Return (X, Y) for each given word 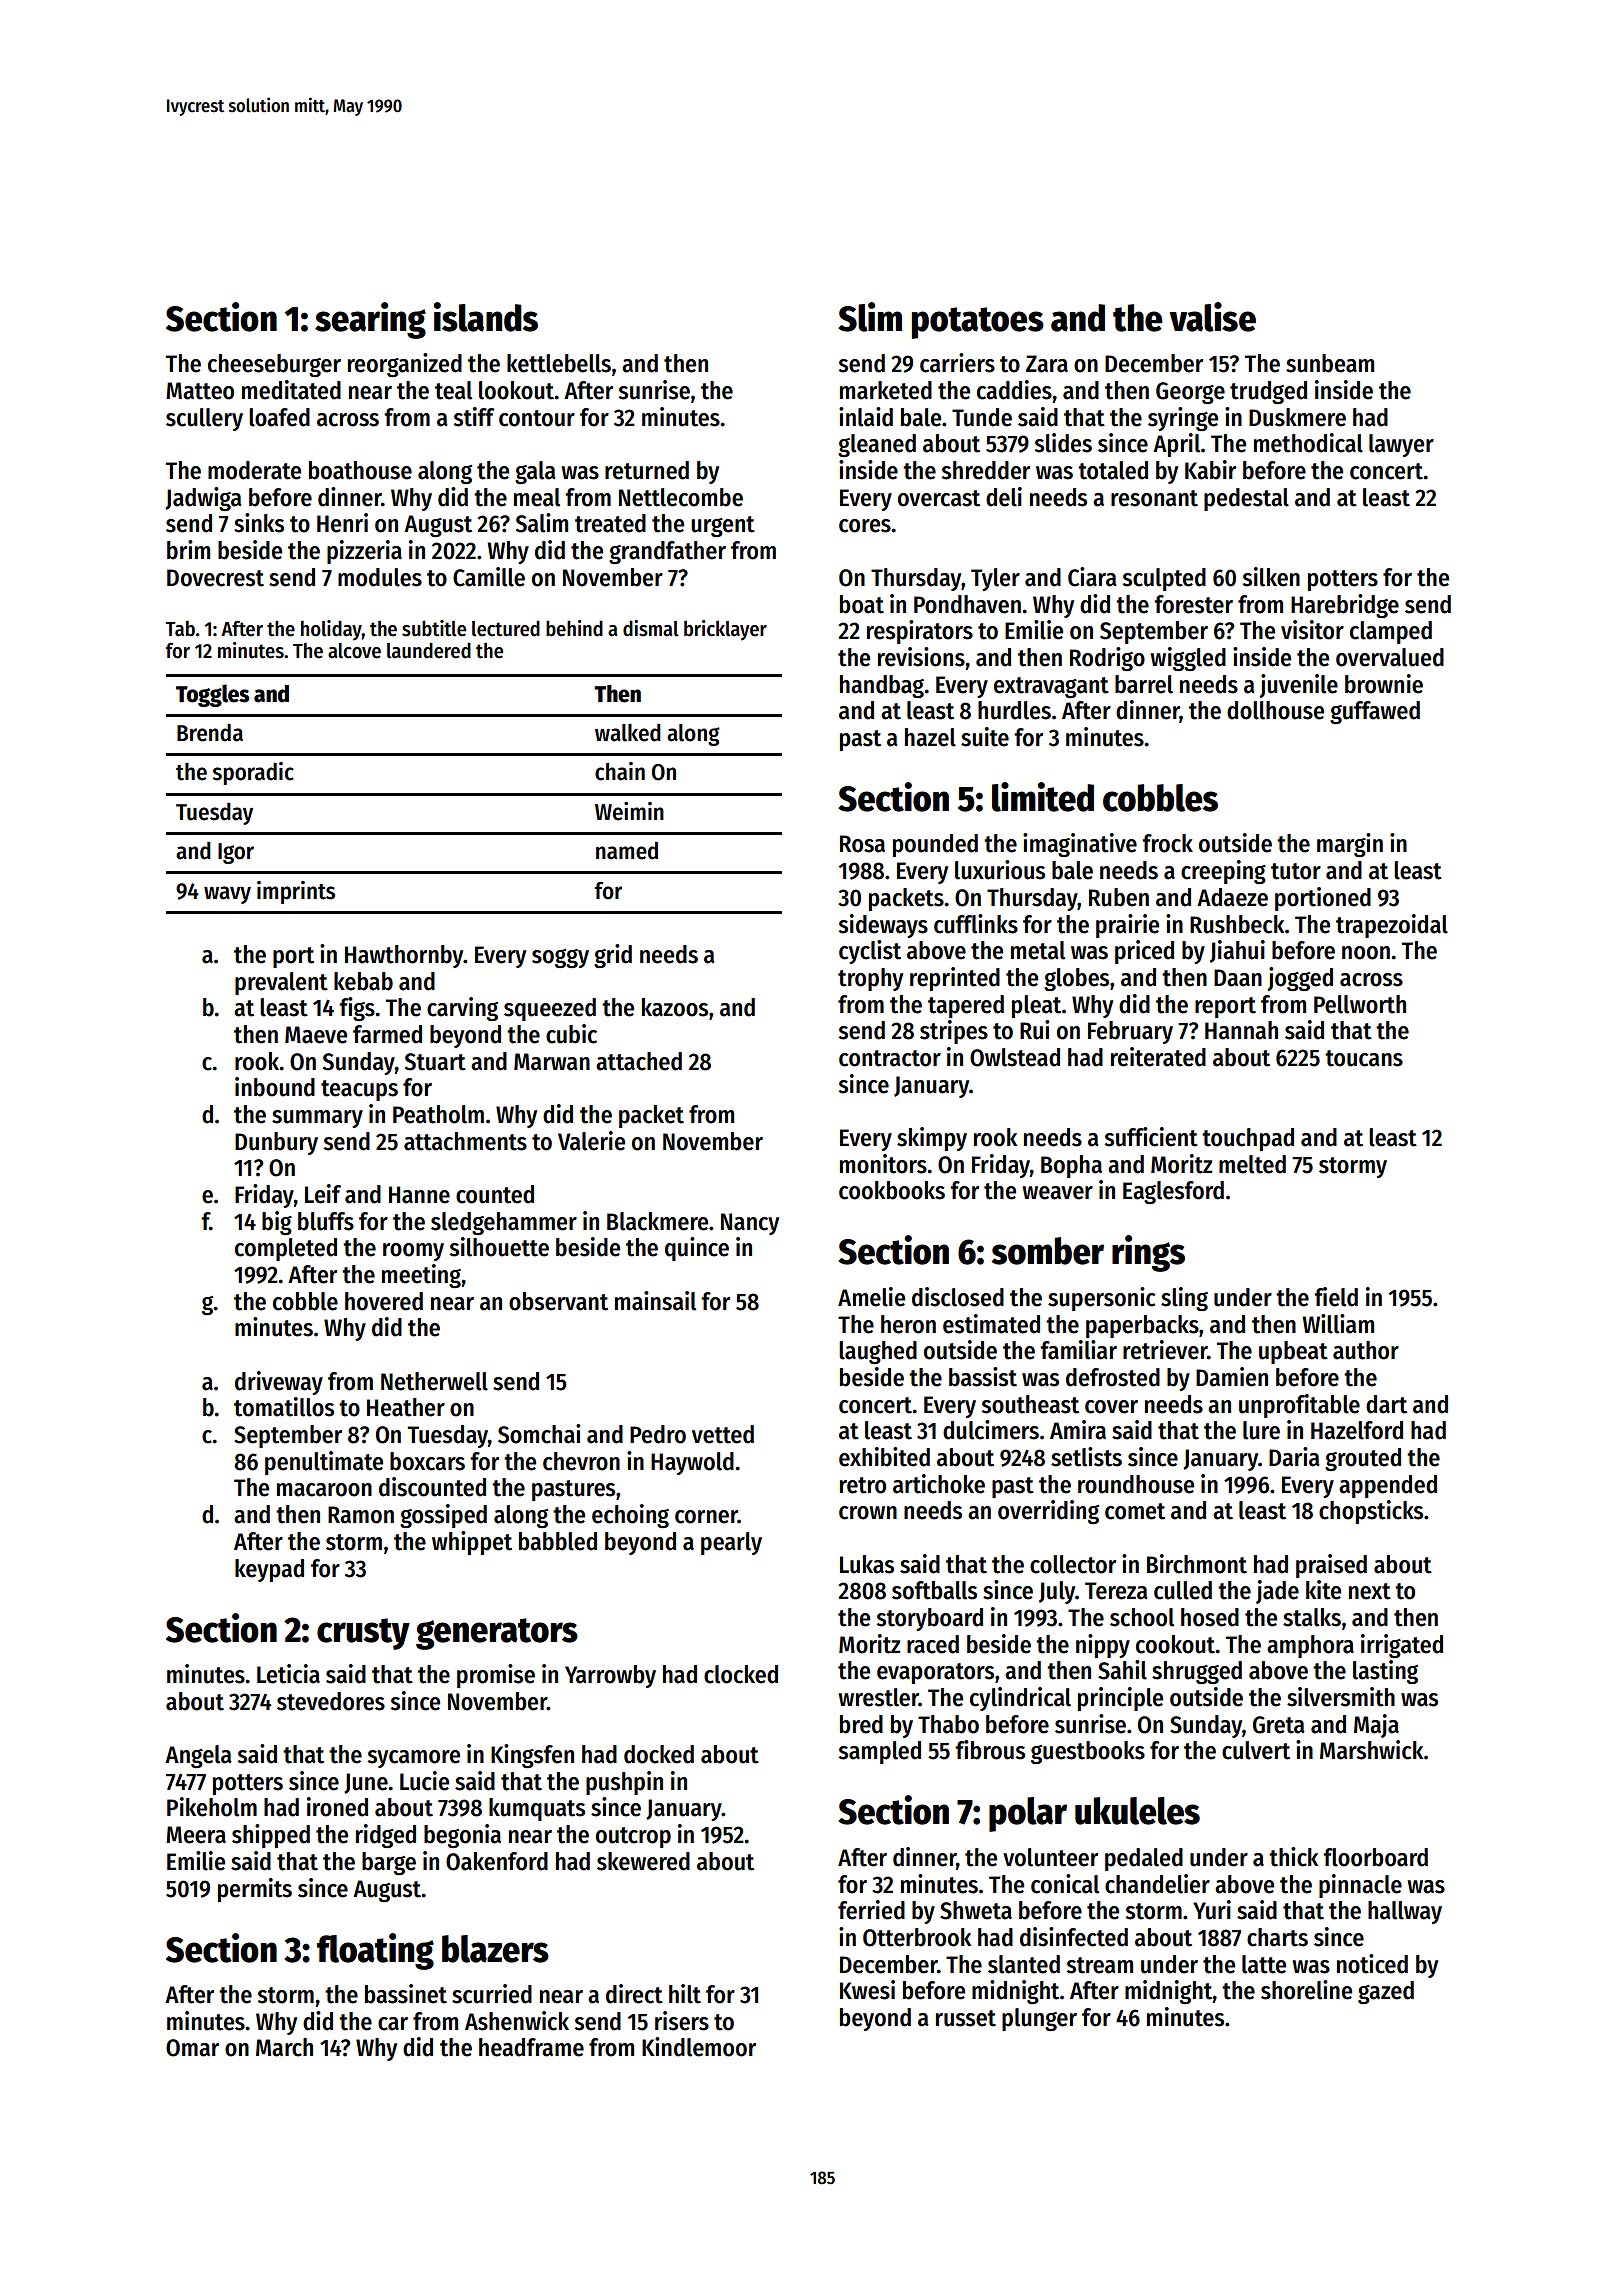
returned (647, 470)
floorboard (1375, 1857)
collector (1073, 1564)
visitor (1312, 630)
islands (485, 317)
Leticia (288, 1674)
